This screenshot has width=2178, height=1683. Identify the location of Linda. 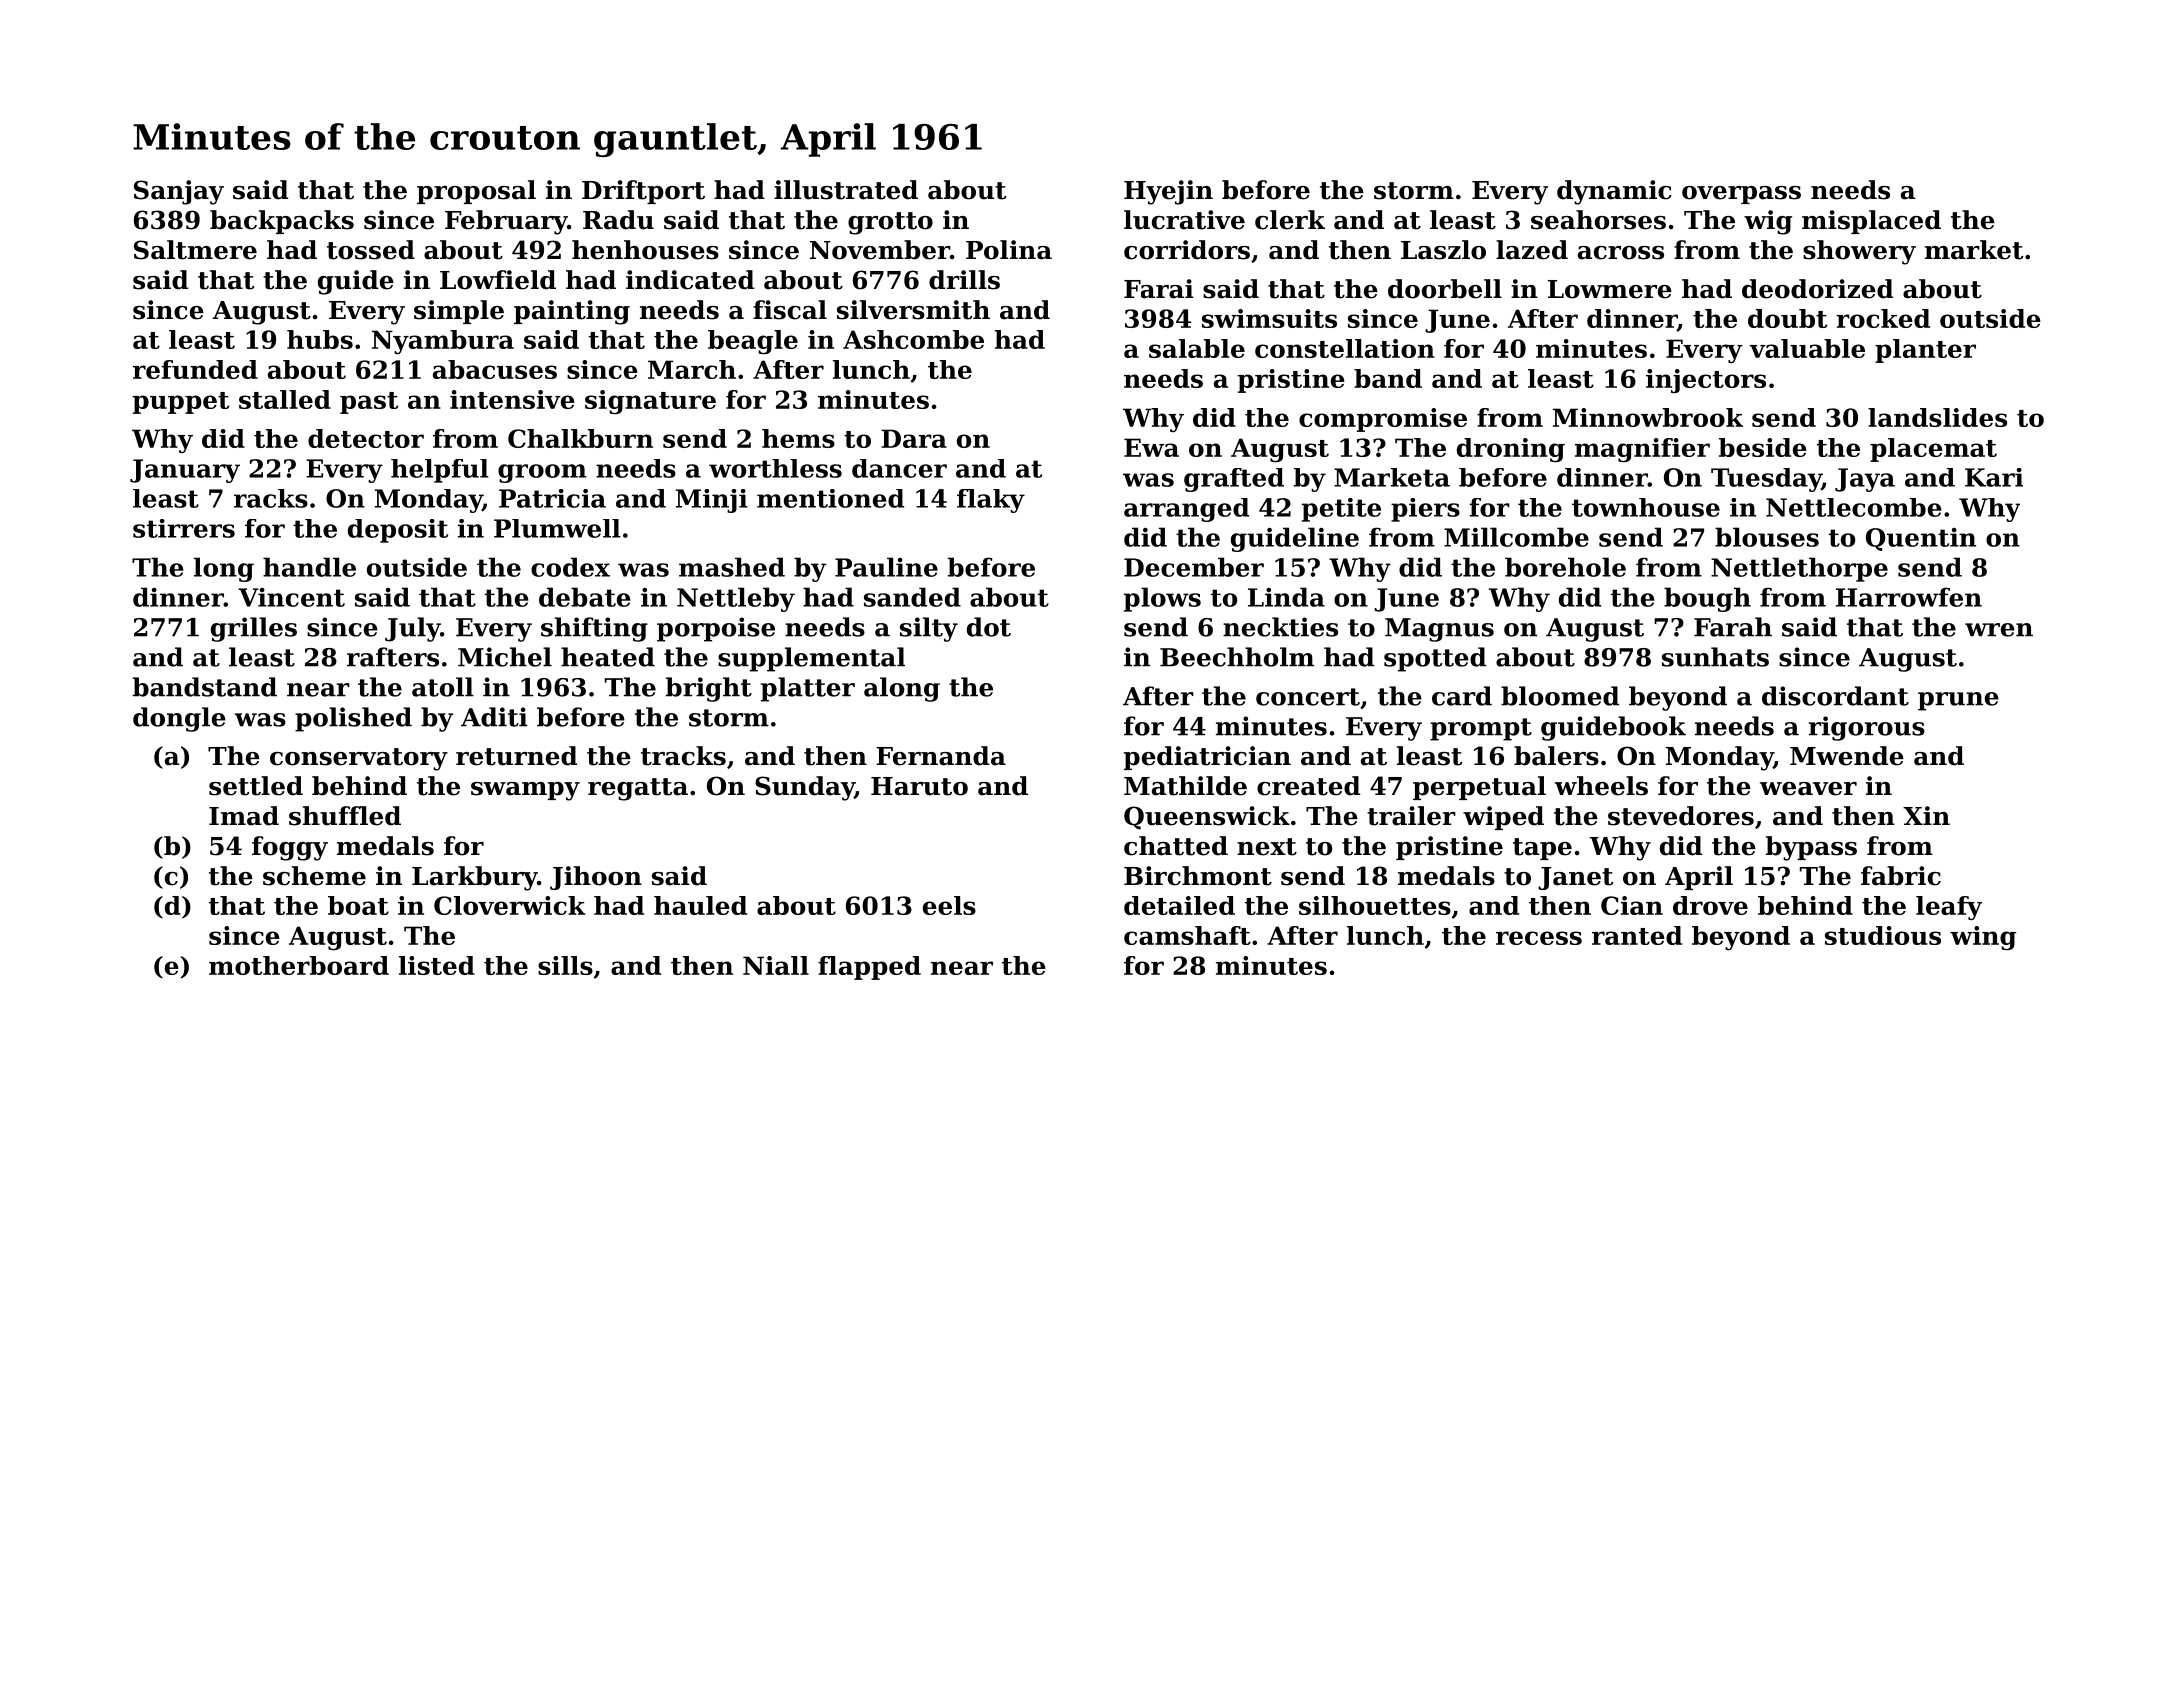
(1286, 597).
